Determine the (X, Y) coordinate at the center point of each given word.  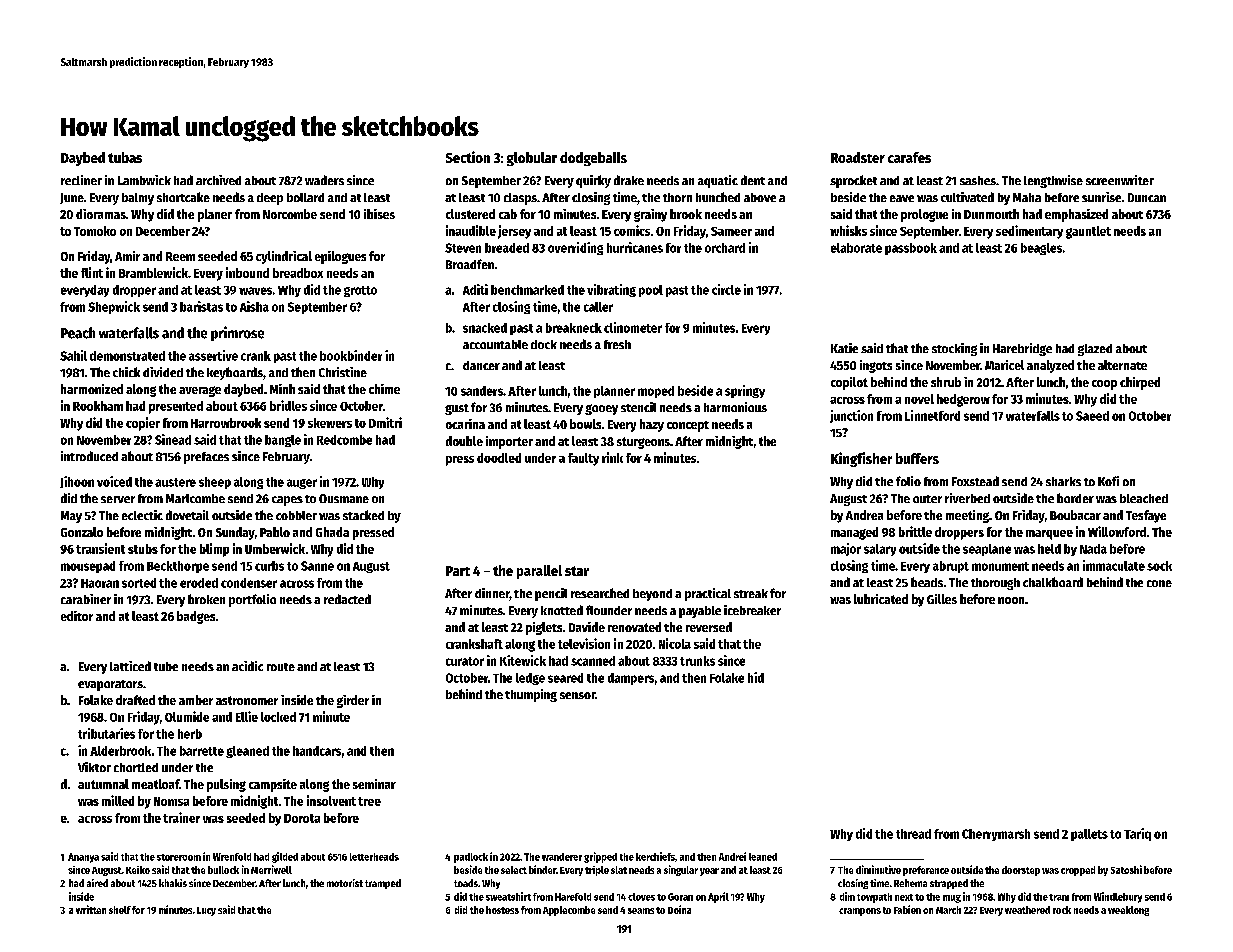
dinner (492, 594)
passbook (911, 249)
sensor (577, 695)
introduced (89, 456)
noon (1011, 600)
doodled (499, 458)
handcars (317, 751)
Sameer (731, 231)
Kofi (1108, 481)
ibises (379, 214)
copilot (849, 383)
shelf (120, 910)
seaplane (987, 550)
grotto (360, 291)
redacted (347, 599)
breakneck (574, 328)
